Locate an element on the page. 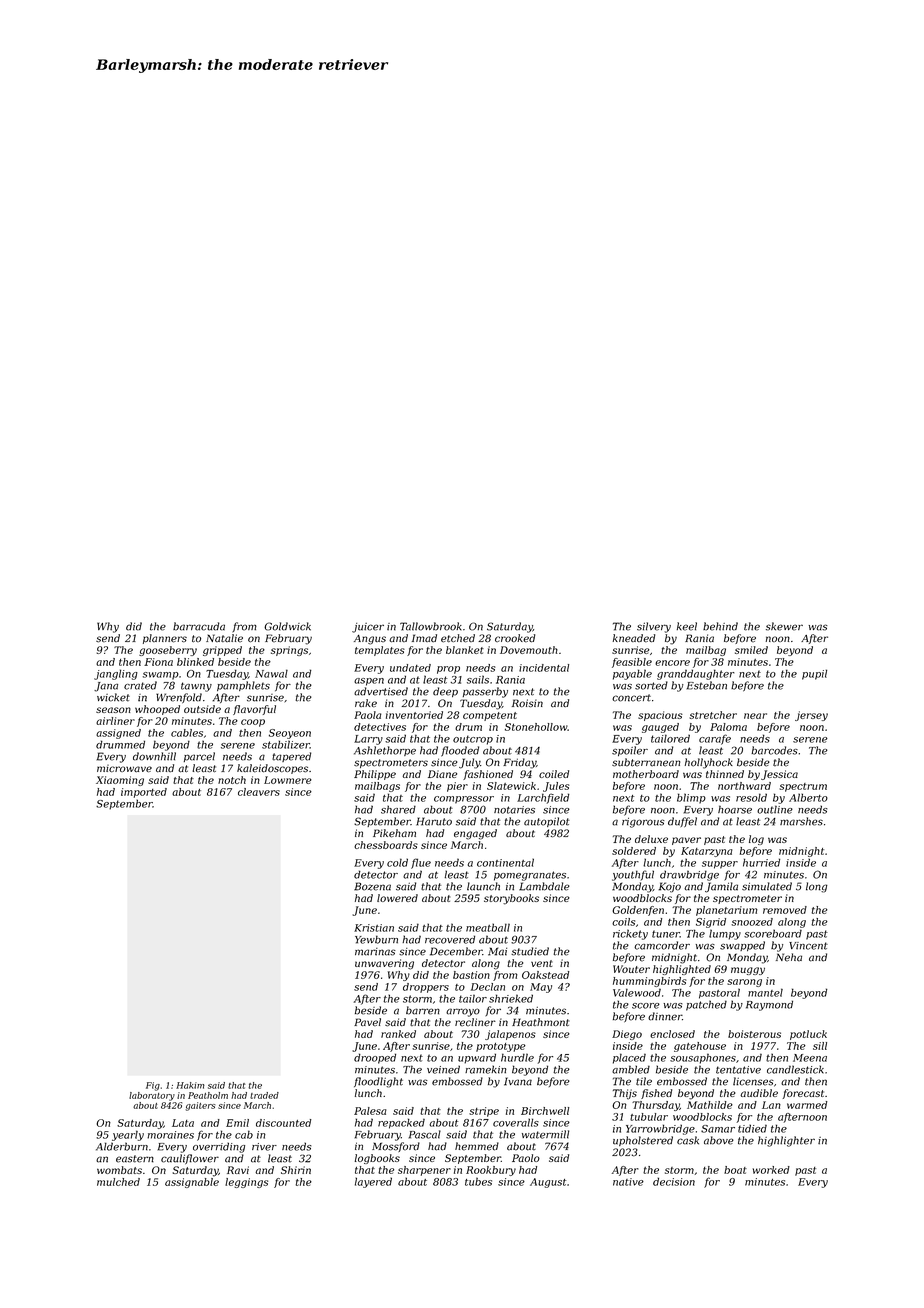 This page has height=1308, width=924. stretcher is located at coordinates (713, 715).
